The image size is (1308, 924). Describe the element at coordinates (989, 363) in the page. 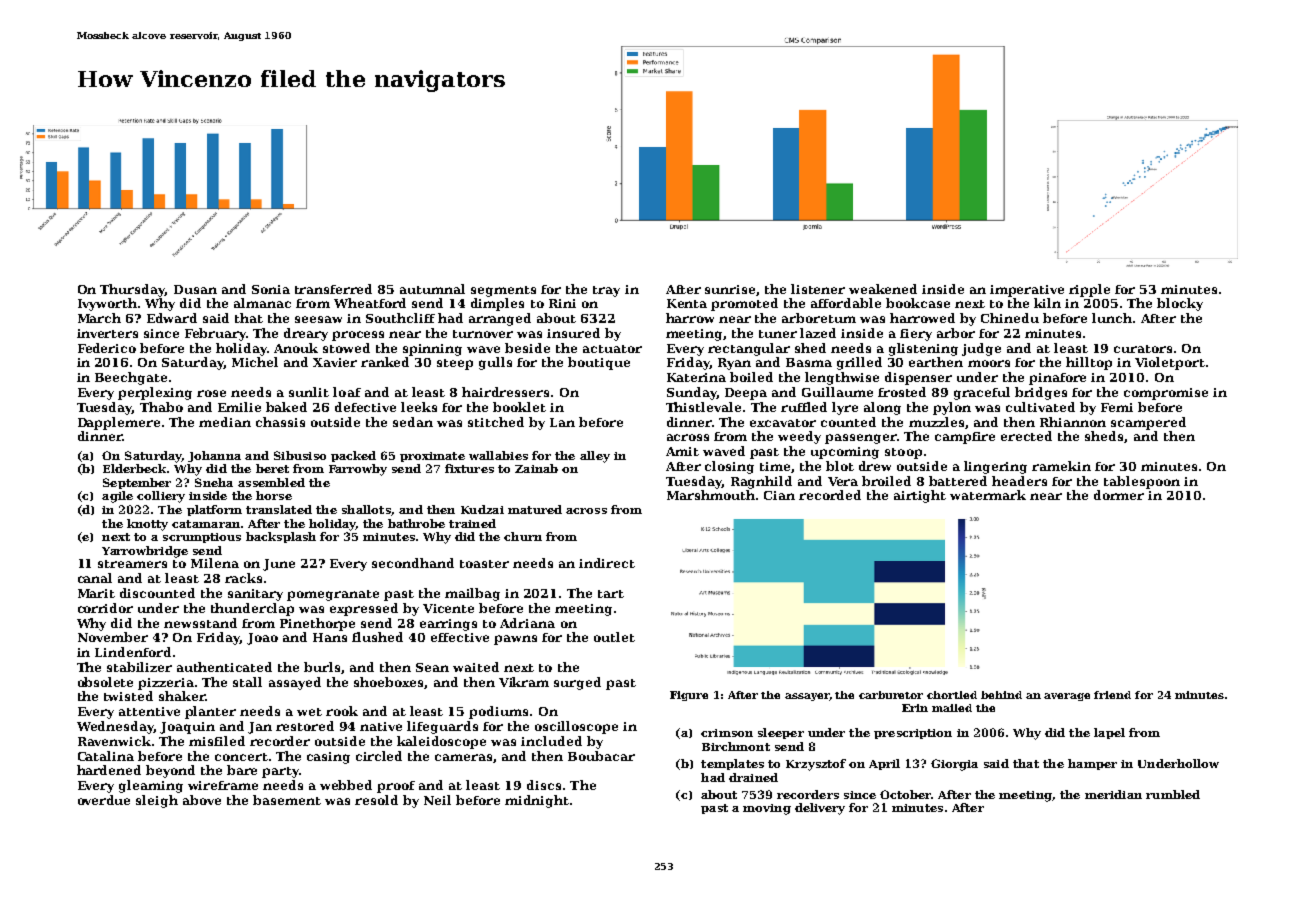

I see `moors` at that location.
